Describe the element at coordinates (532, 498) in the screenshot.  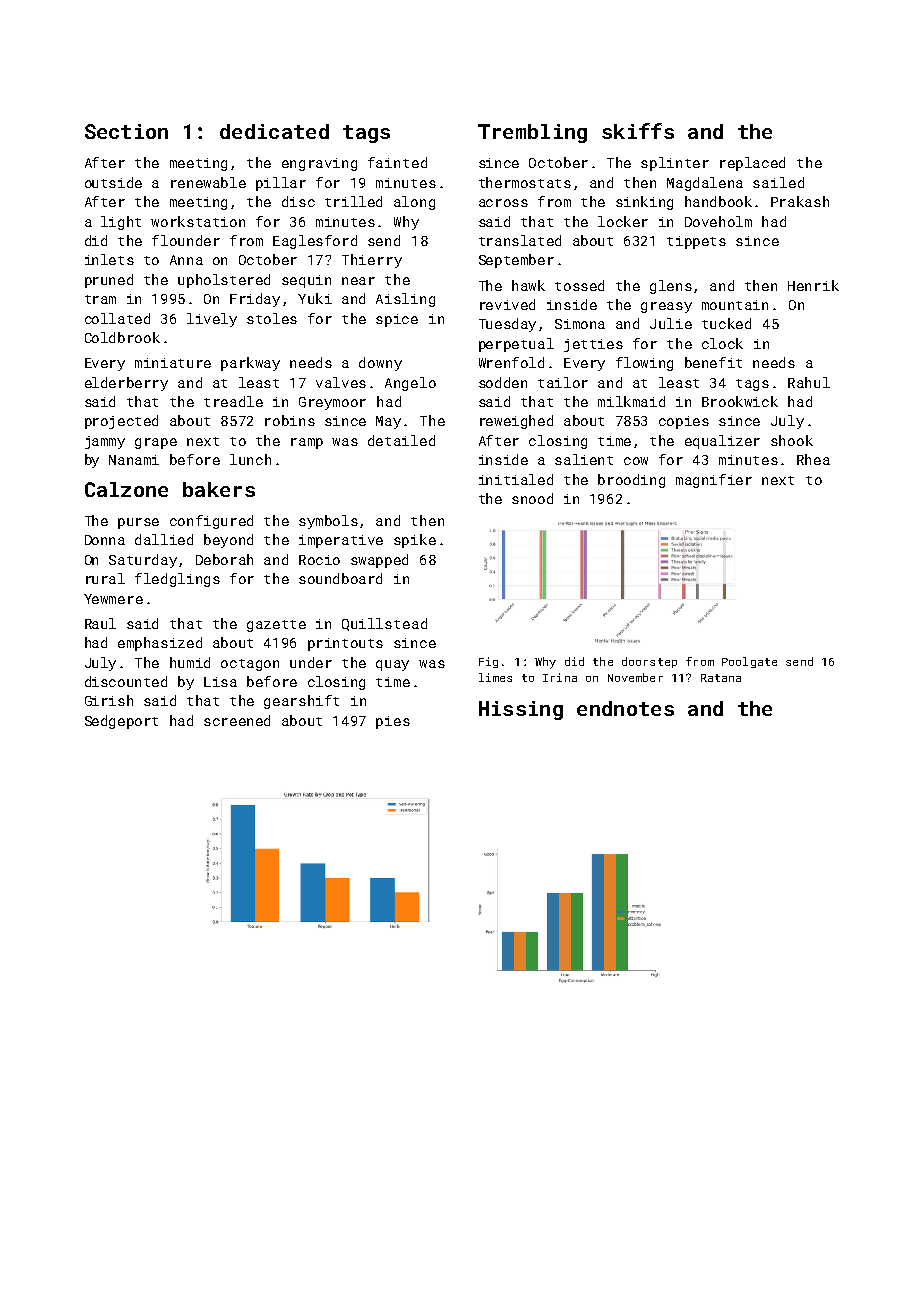
I see `snood` at that location.
